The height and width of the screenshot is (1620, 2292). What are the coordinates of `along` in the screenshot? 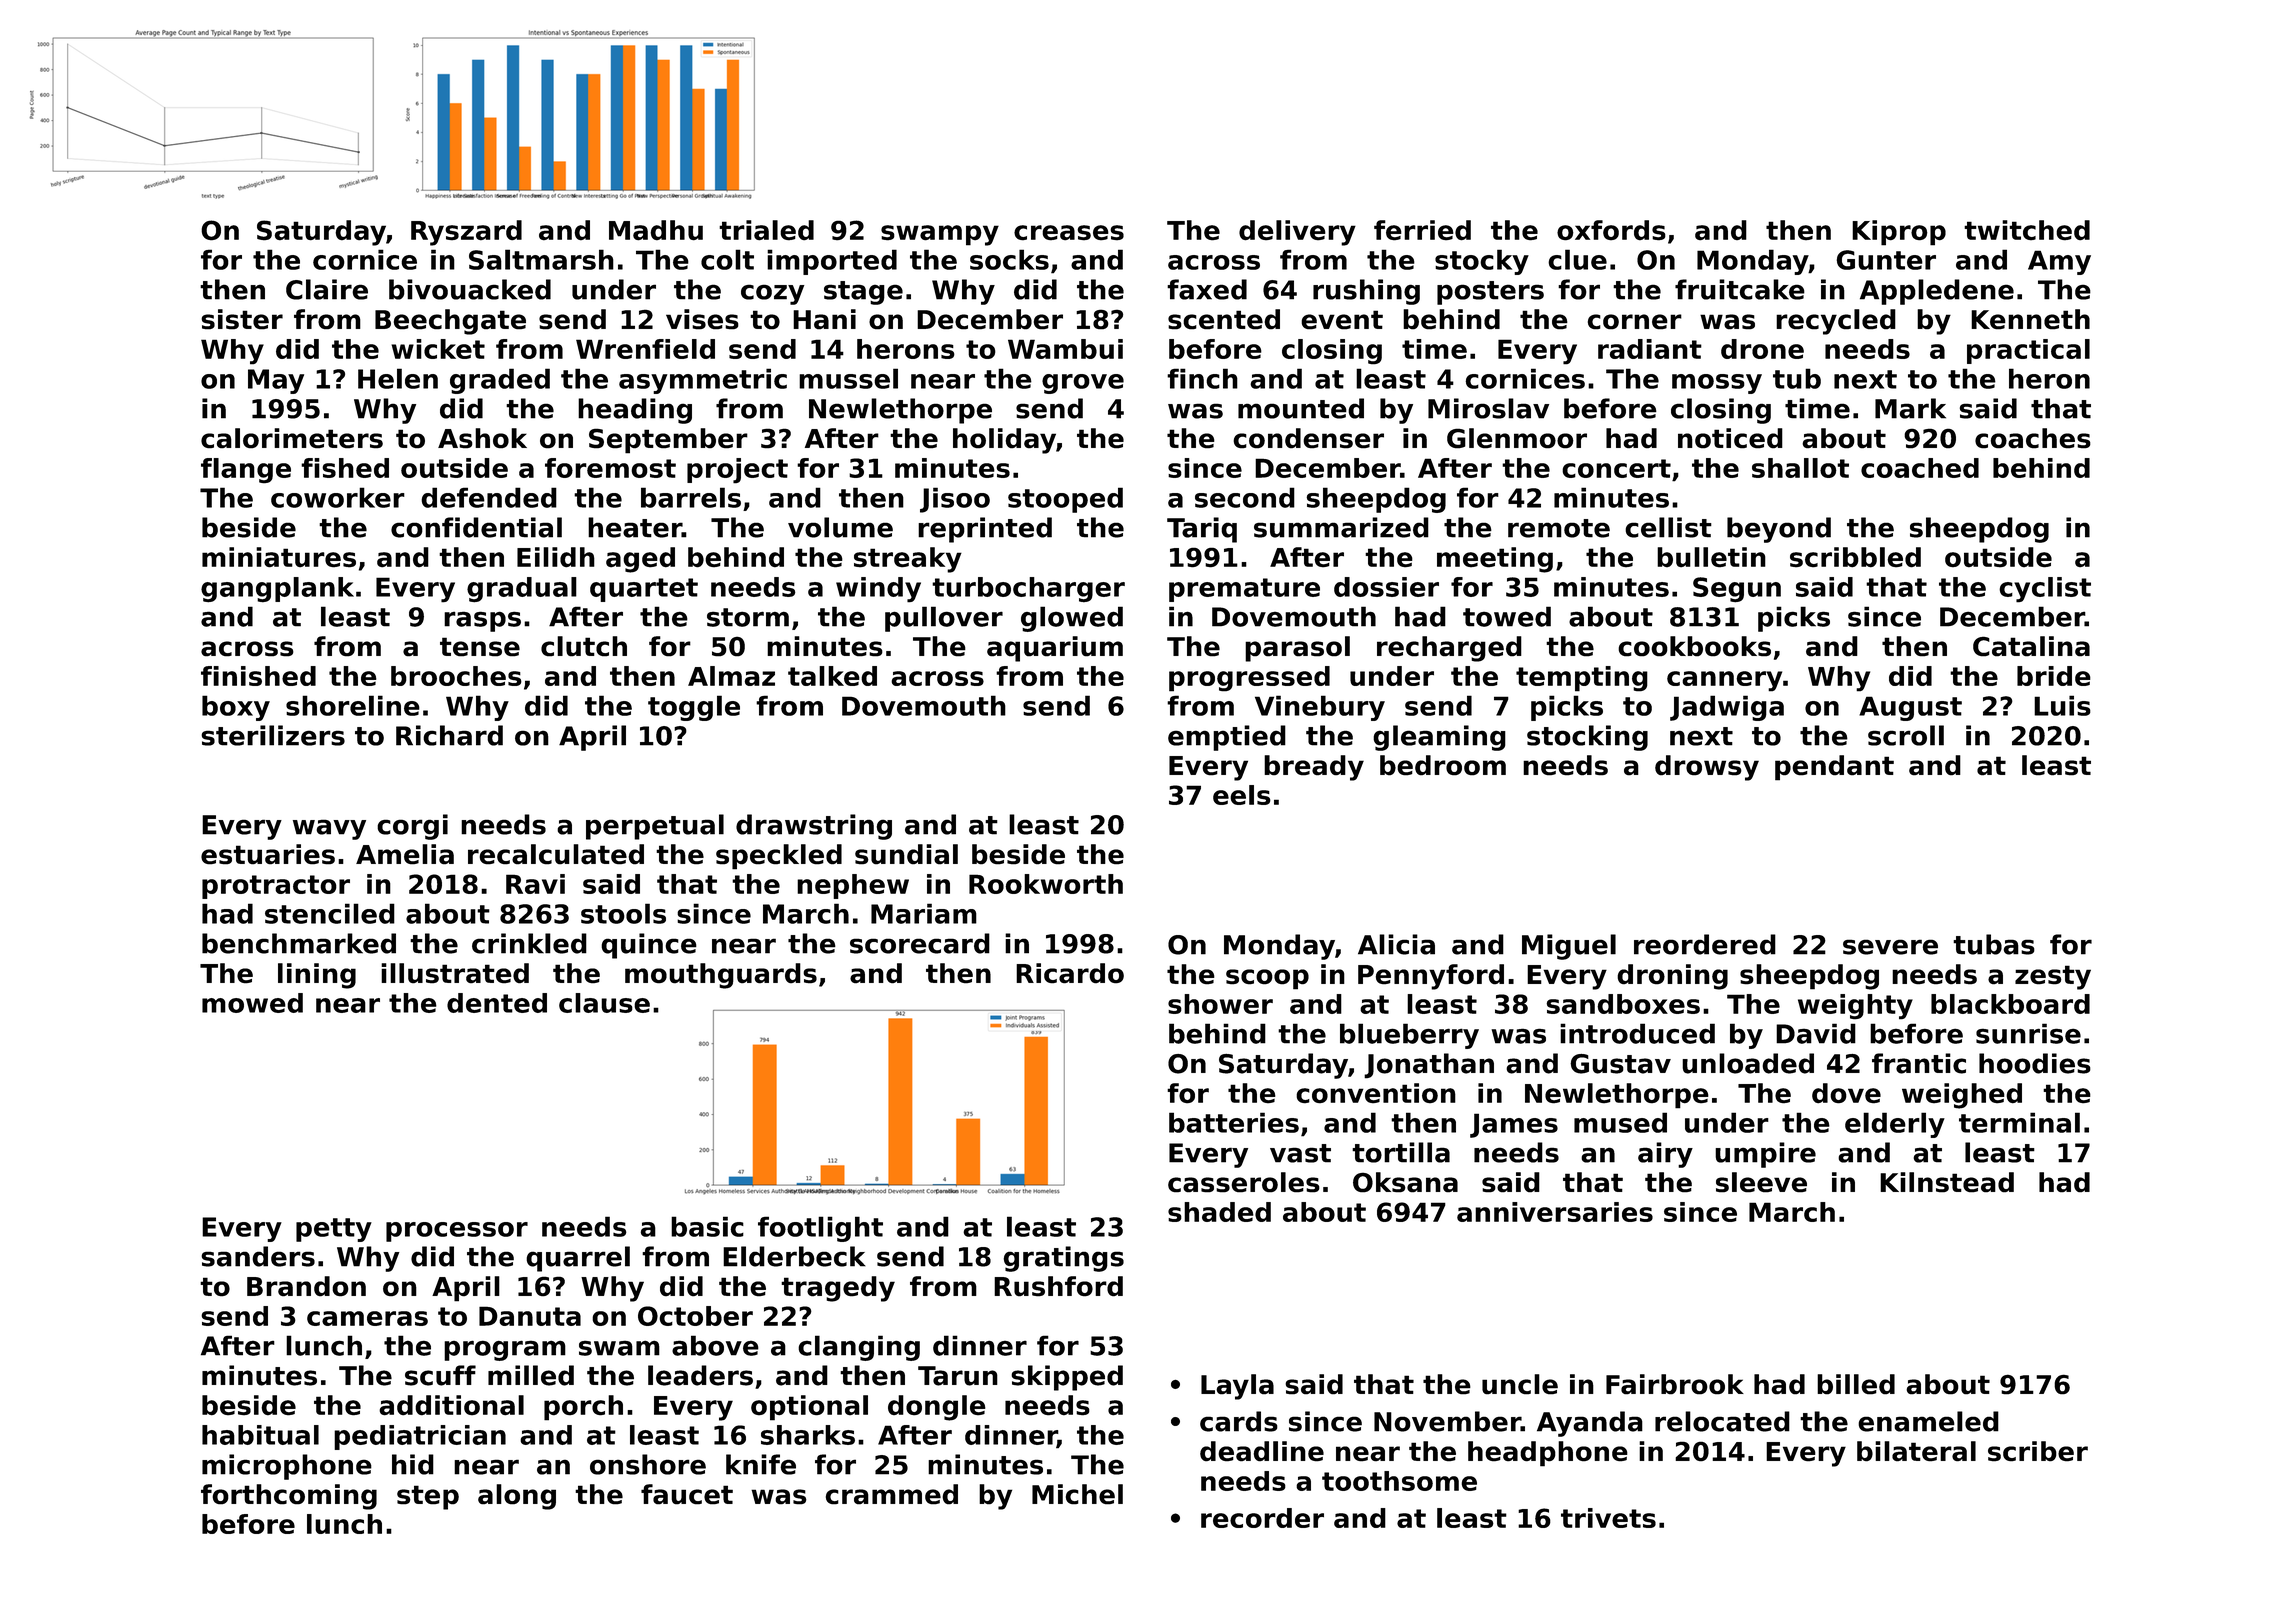 It's located at (517, 1497).
